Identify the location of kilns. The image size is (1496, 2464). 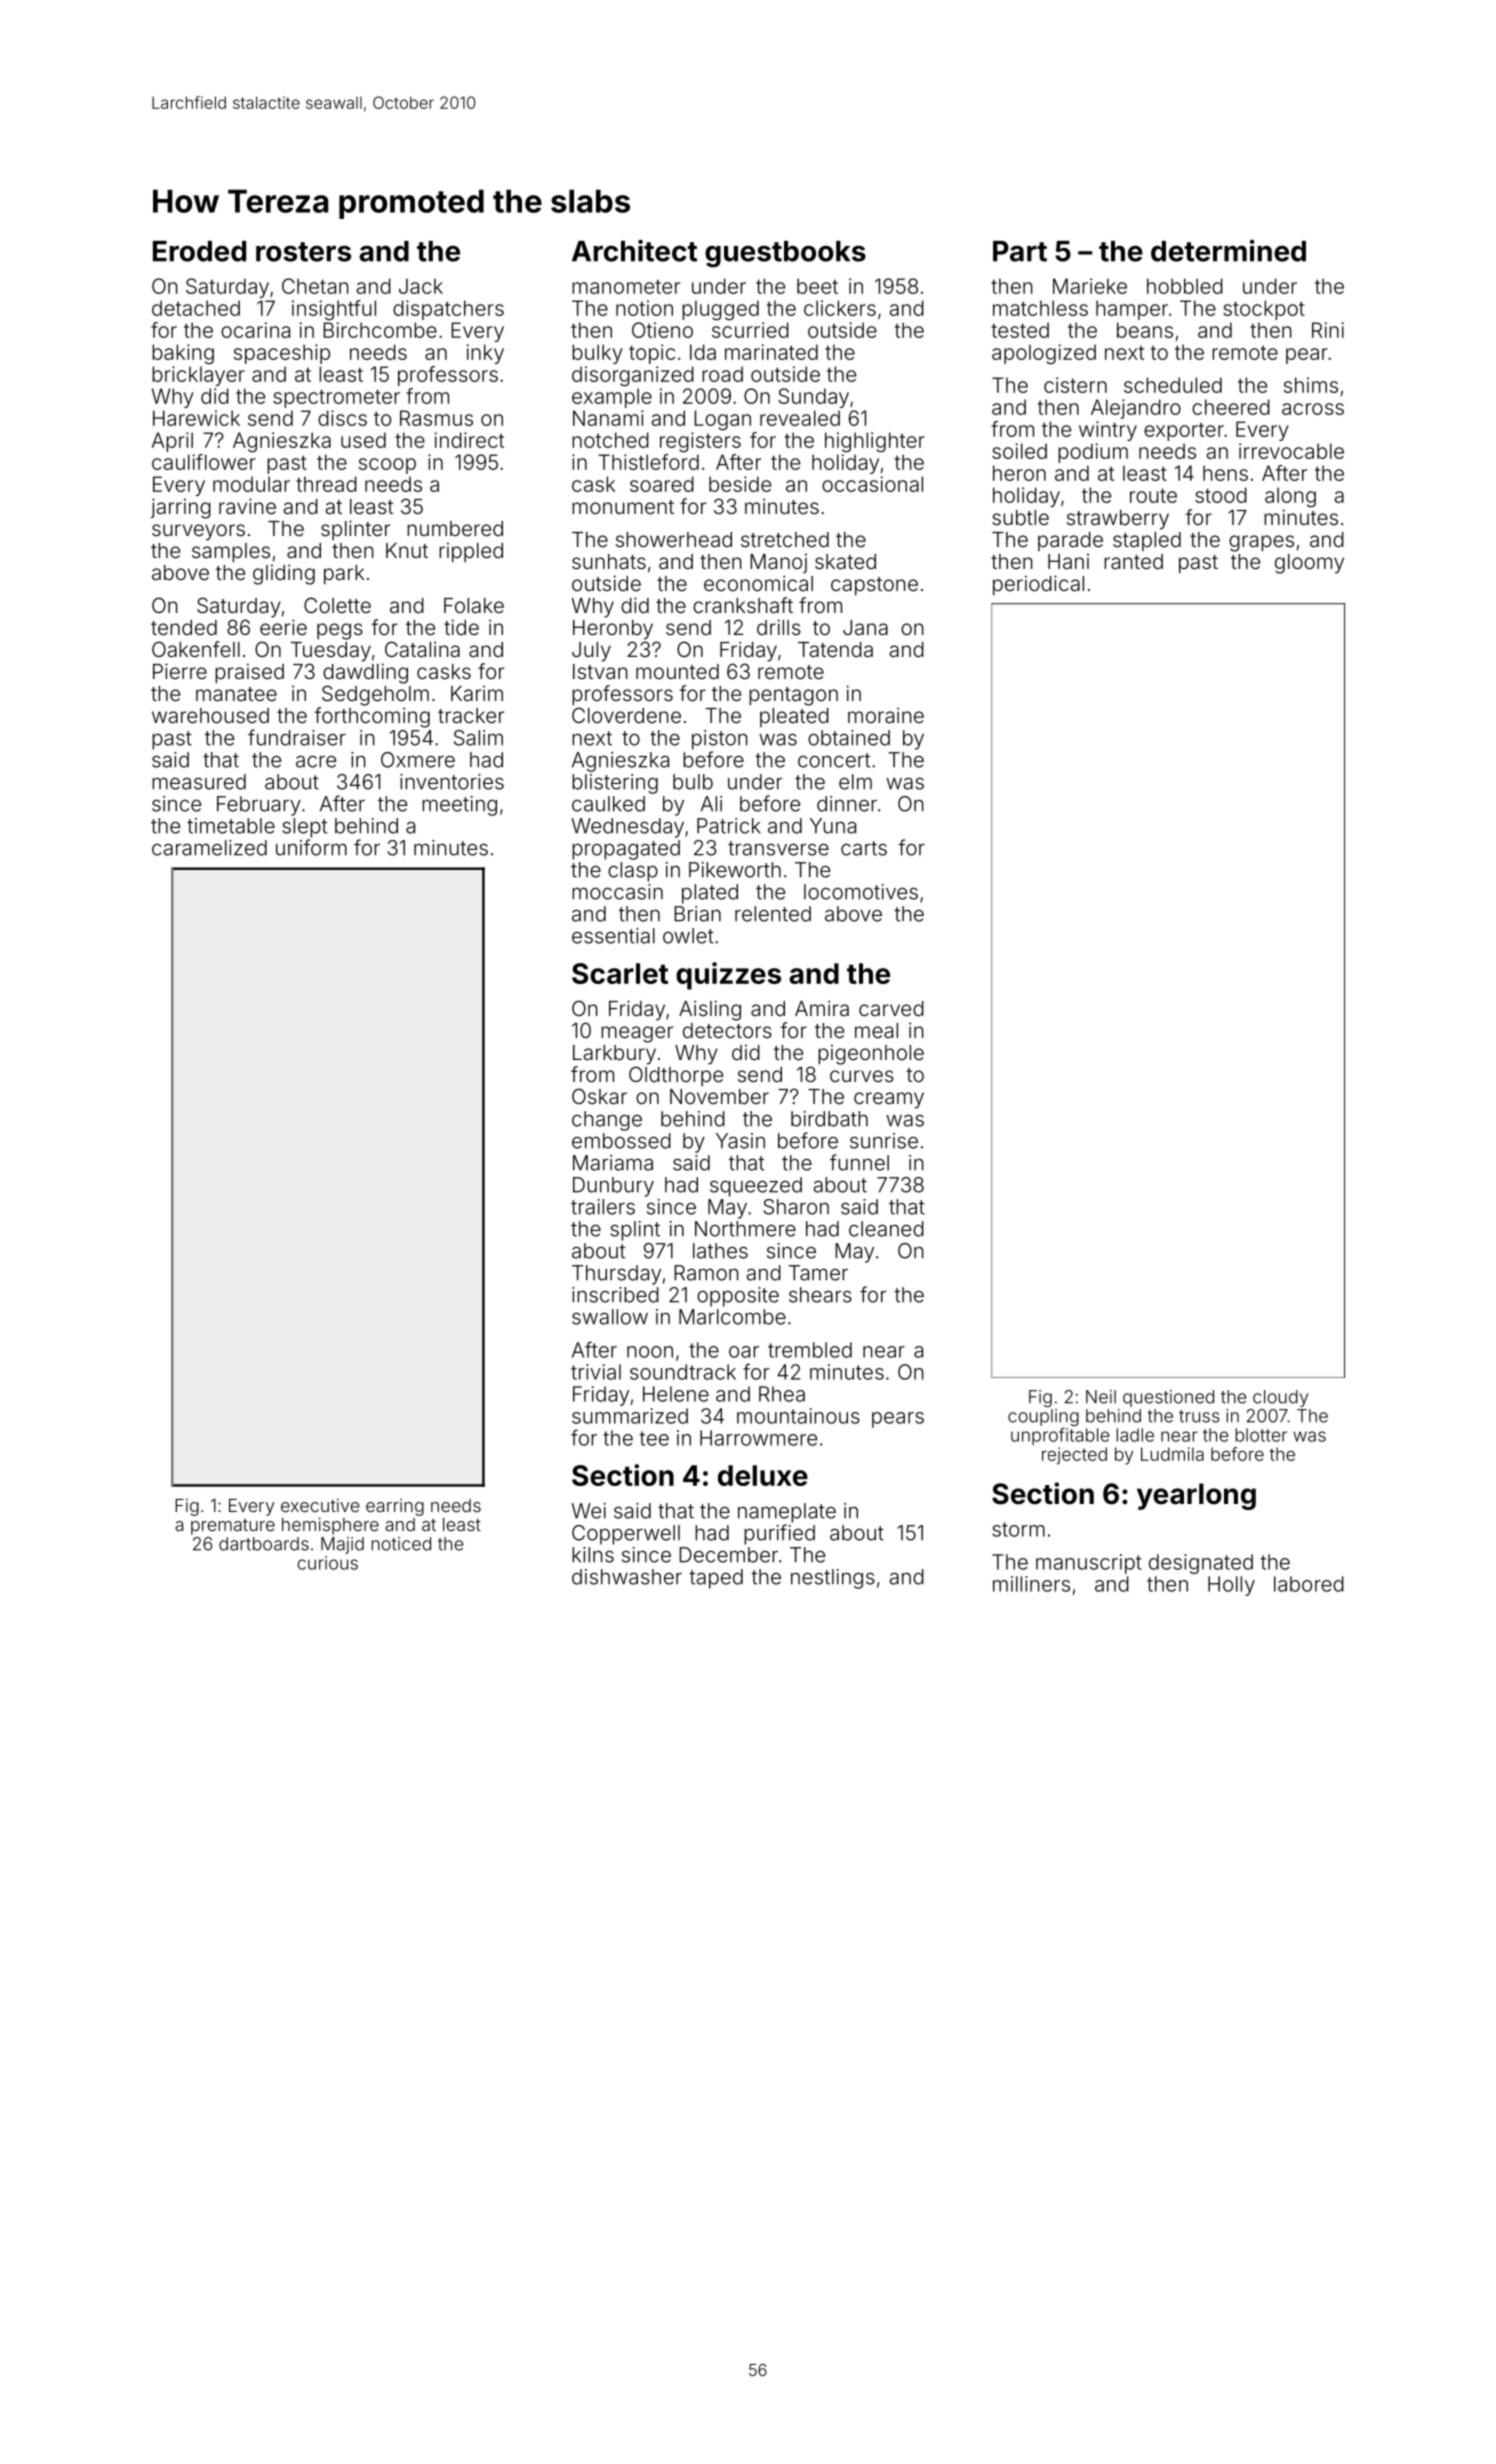
(593, 1555).
